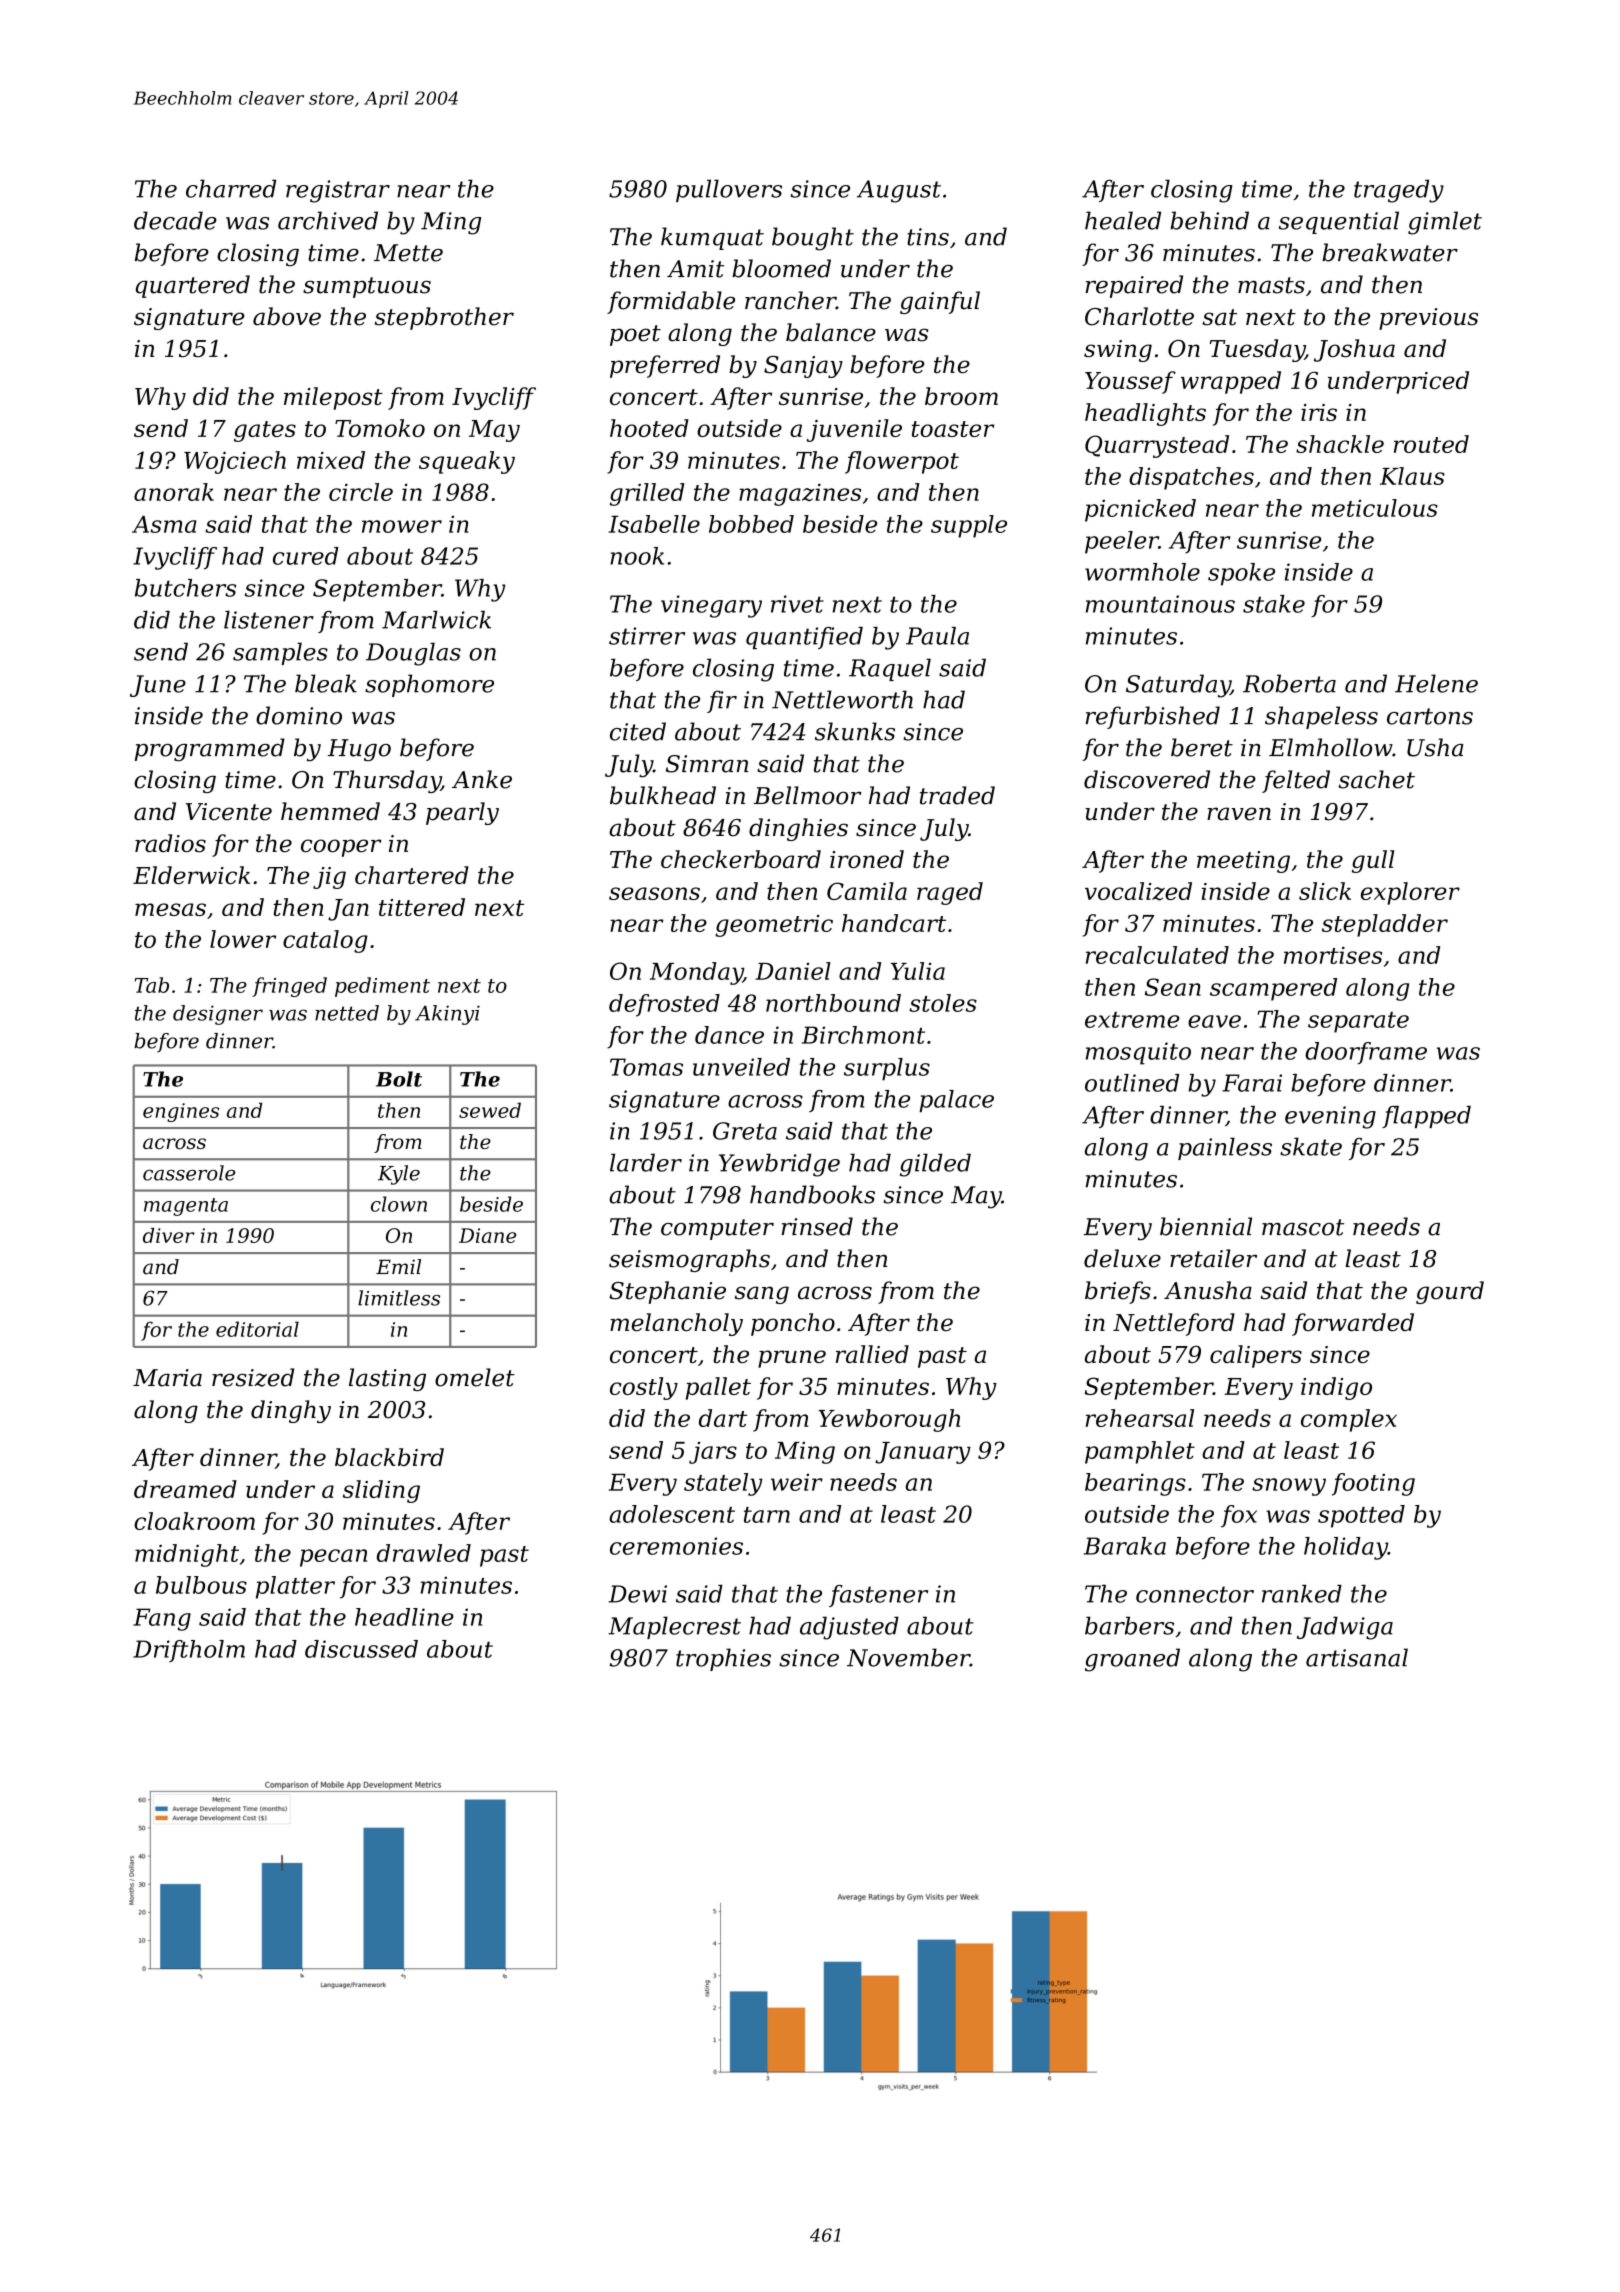 The image size is (1620, 2292). I want to click on Amit, so click(695, 269).
